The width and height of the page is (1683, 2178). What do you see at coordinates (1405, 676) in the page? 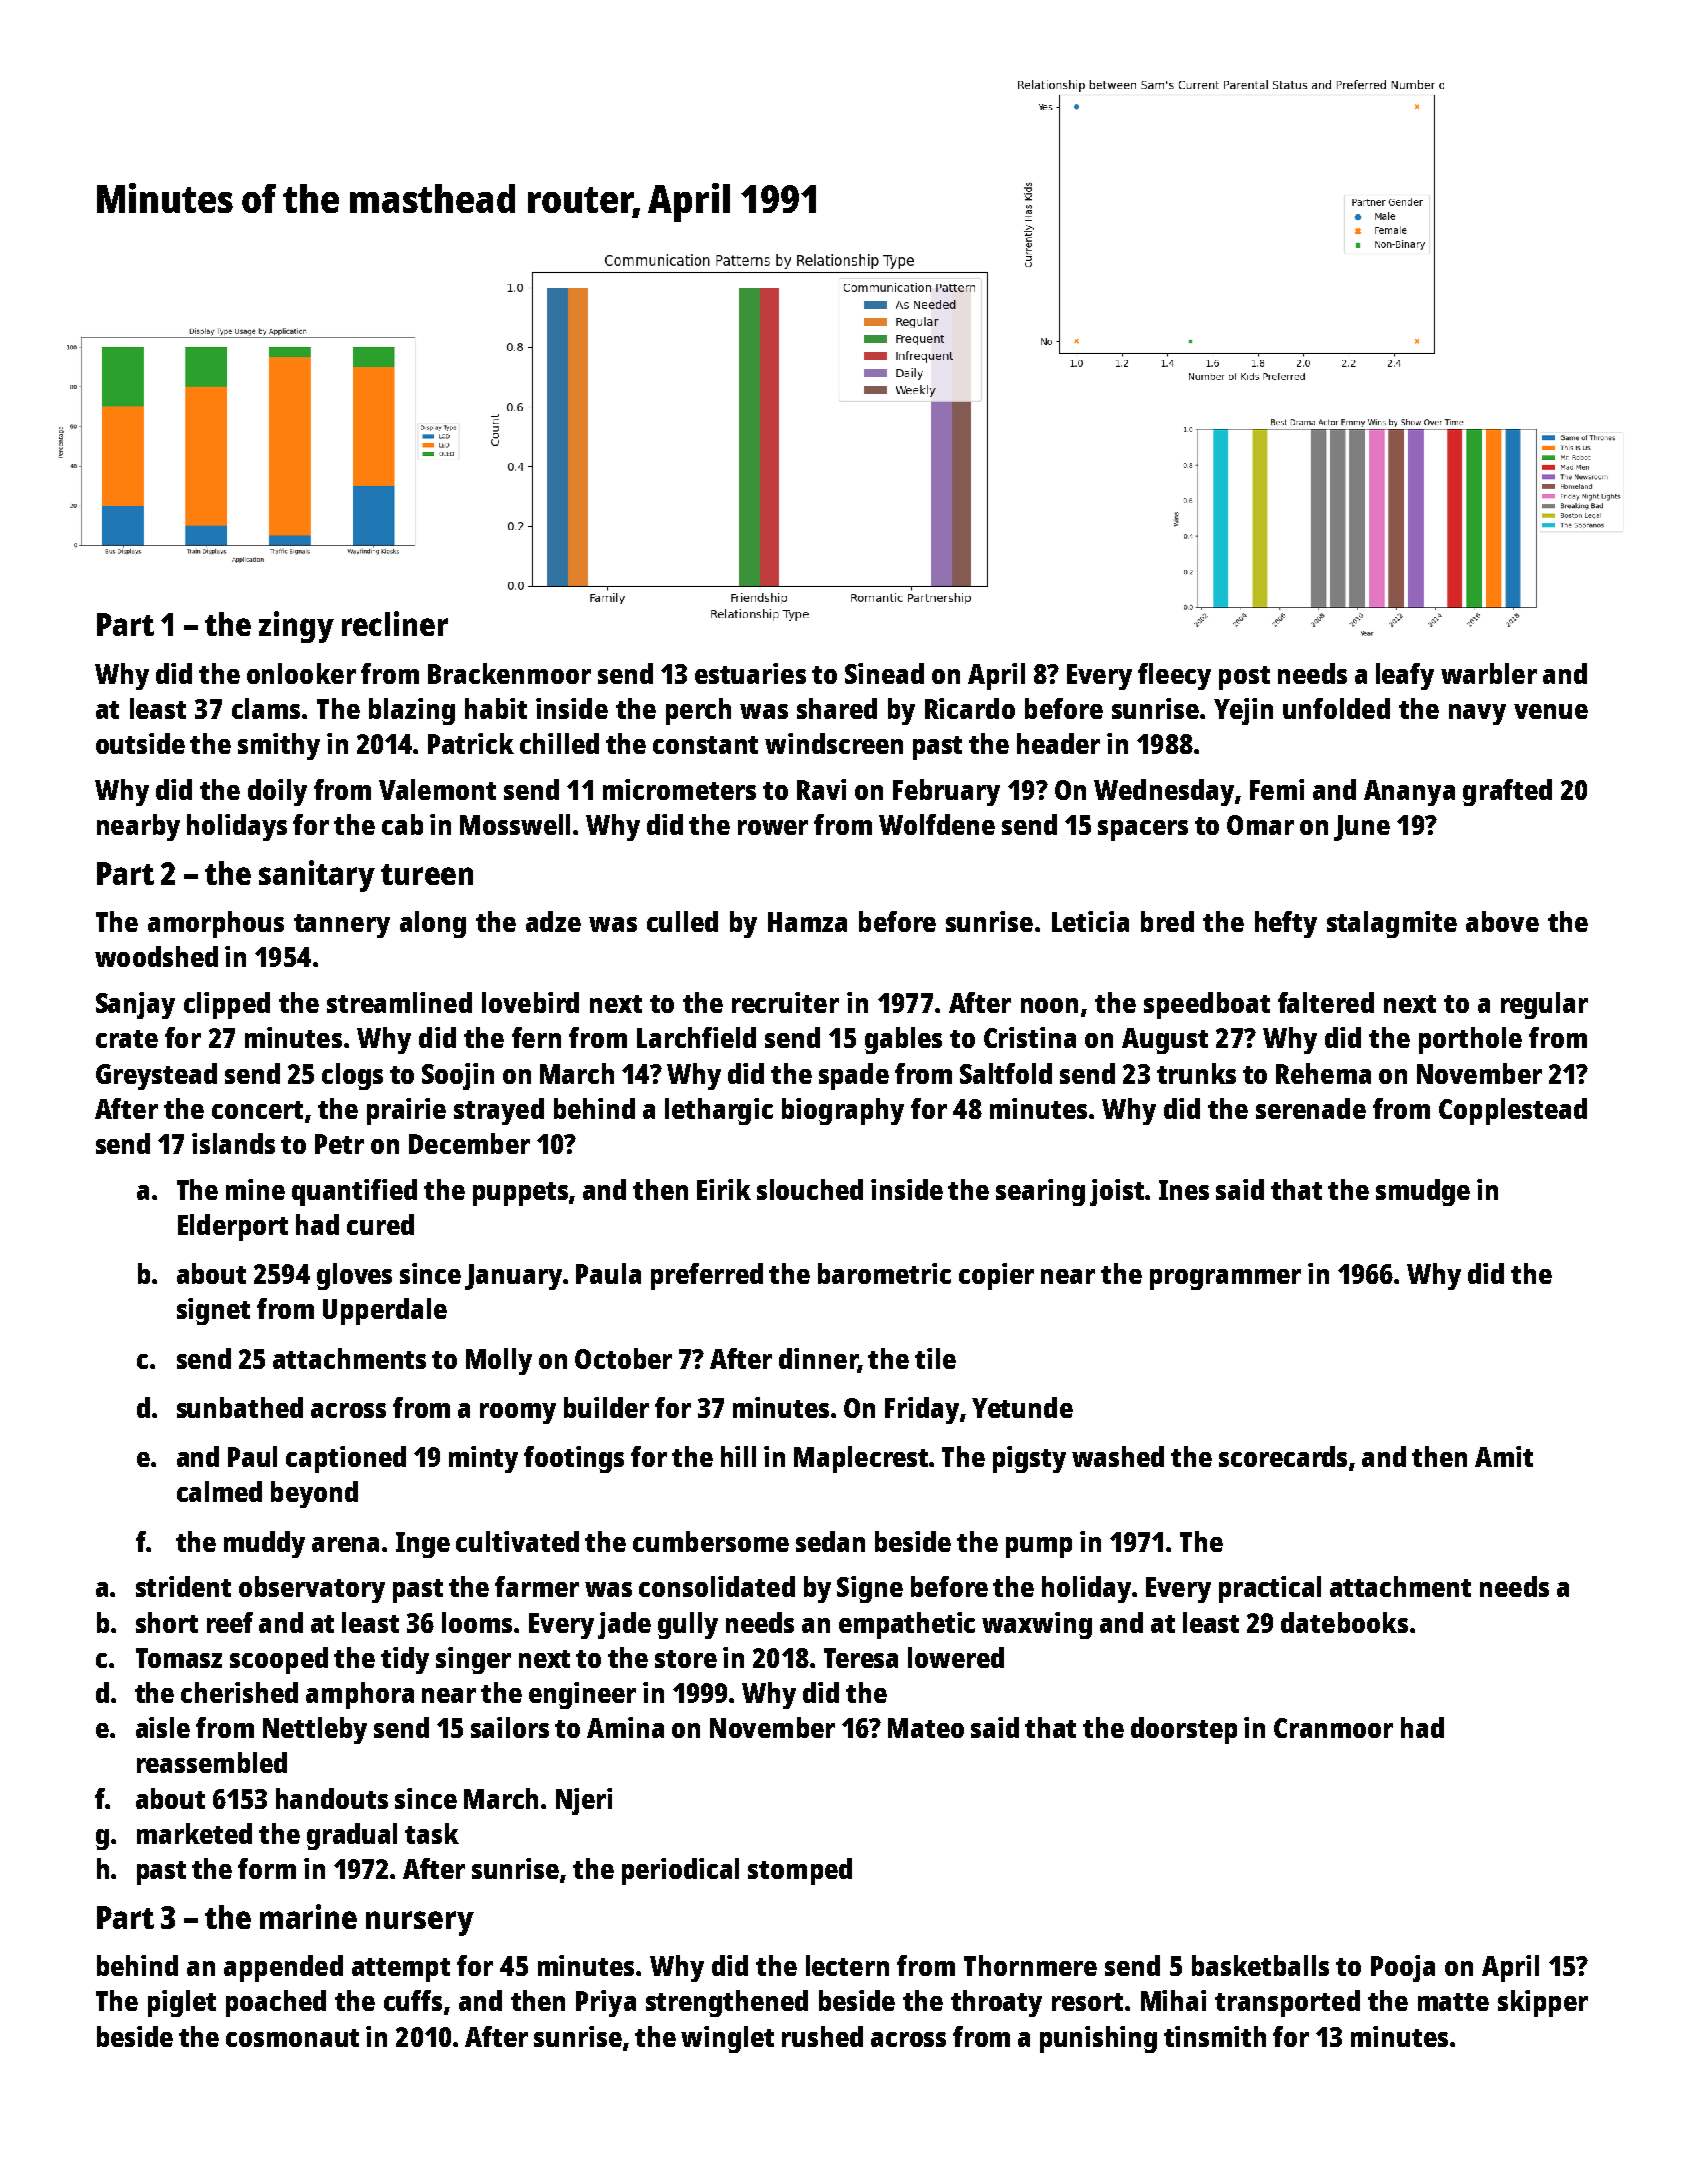
I see `leafy` at bounding box center [1405, 676].
